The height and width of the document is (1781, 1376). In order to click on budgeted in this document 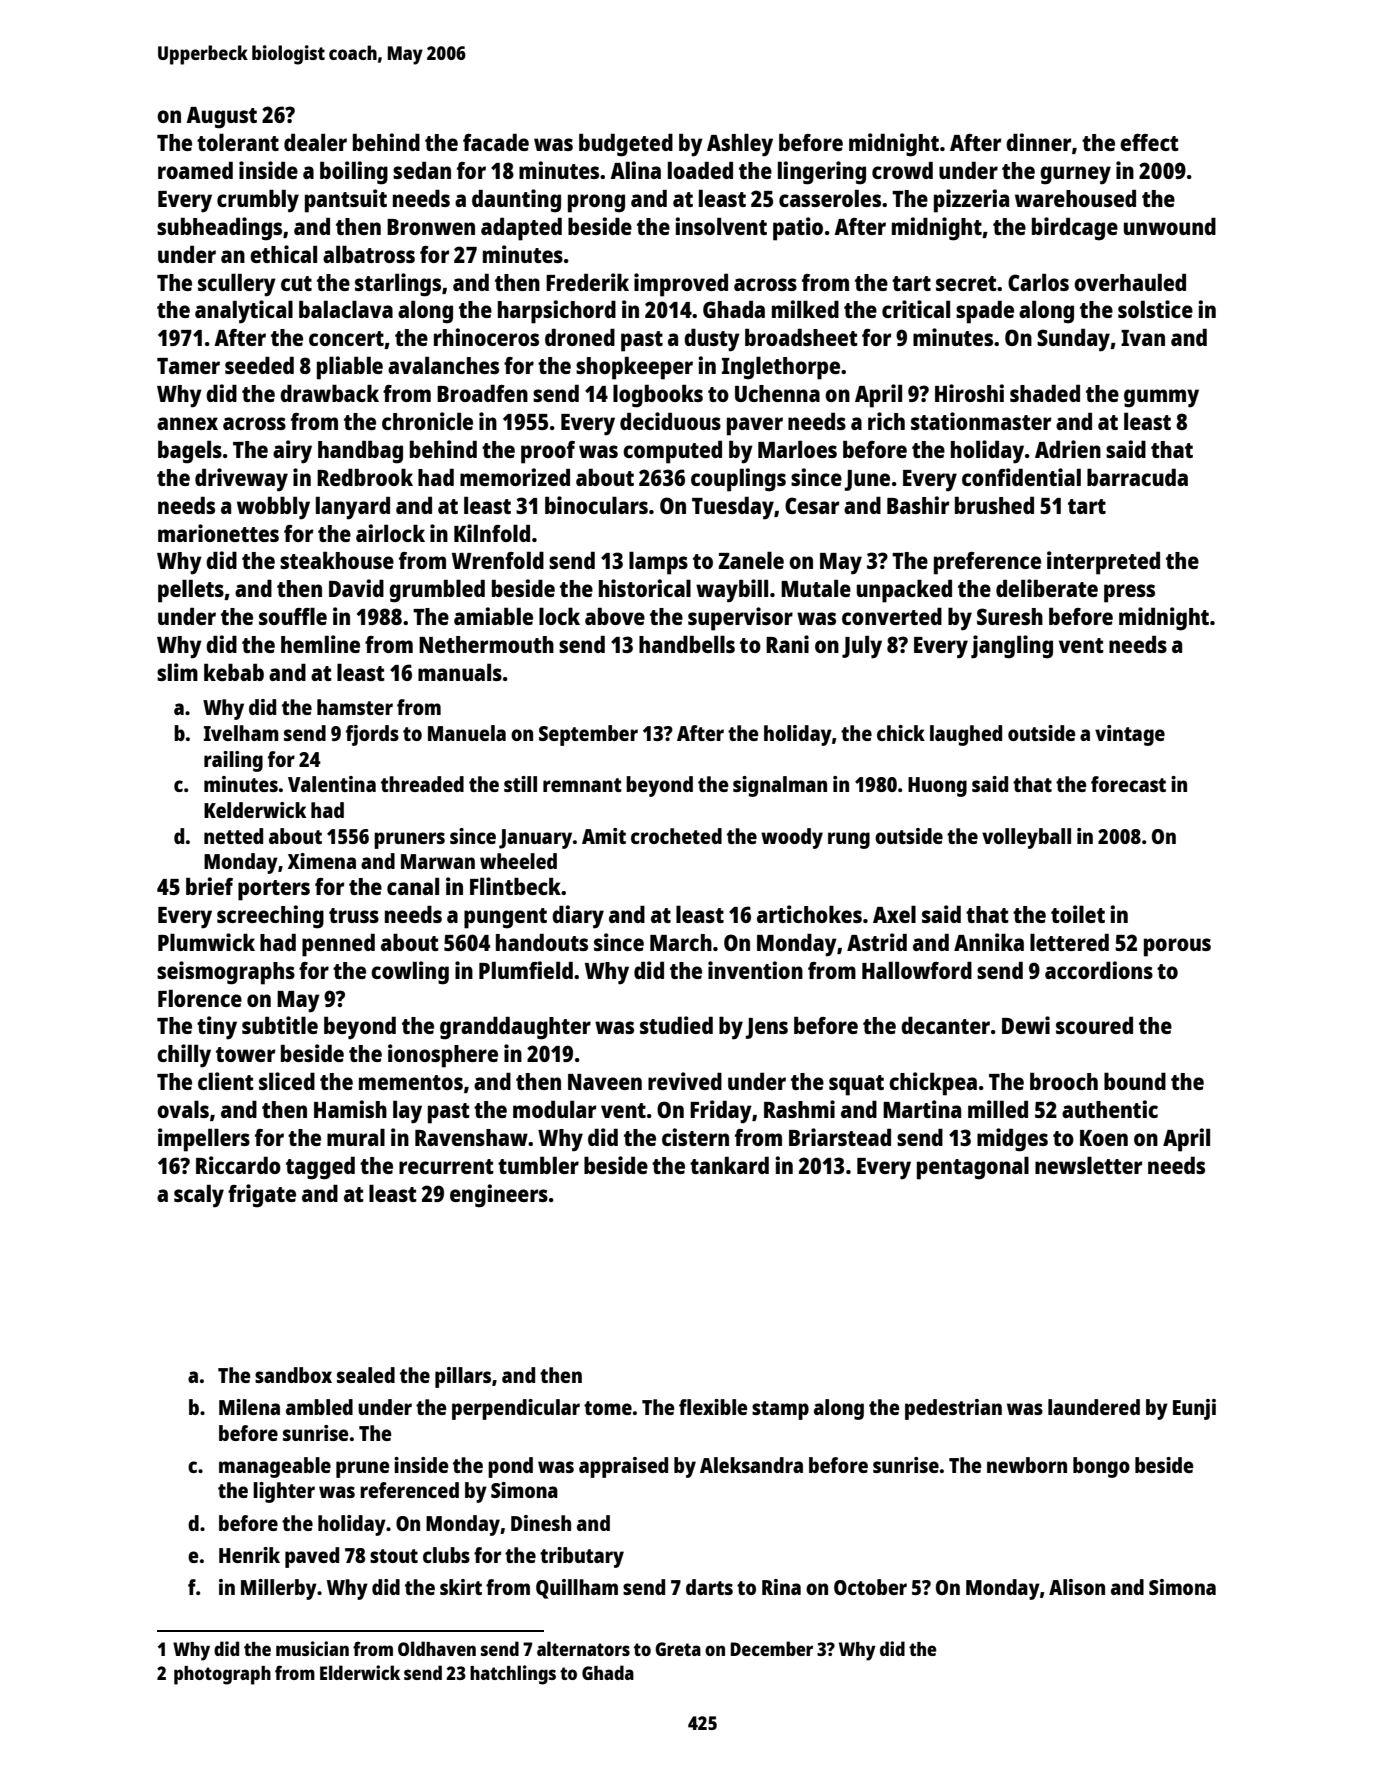, I will do `click(626, 145)`.
